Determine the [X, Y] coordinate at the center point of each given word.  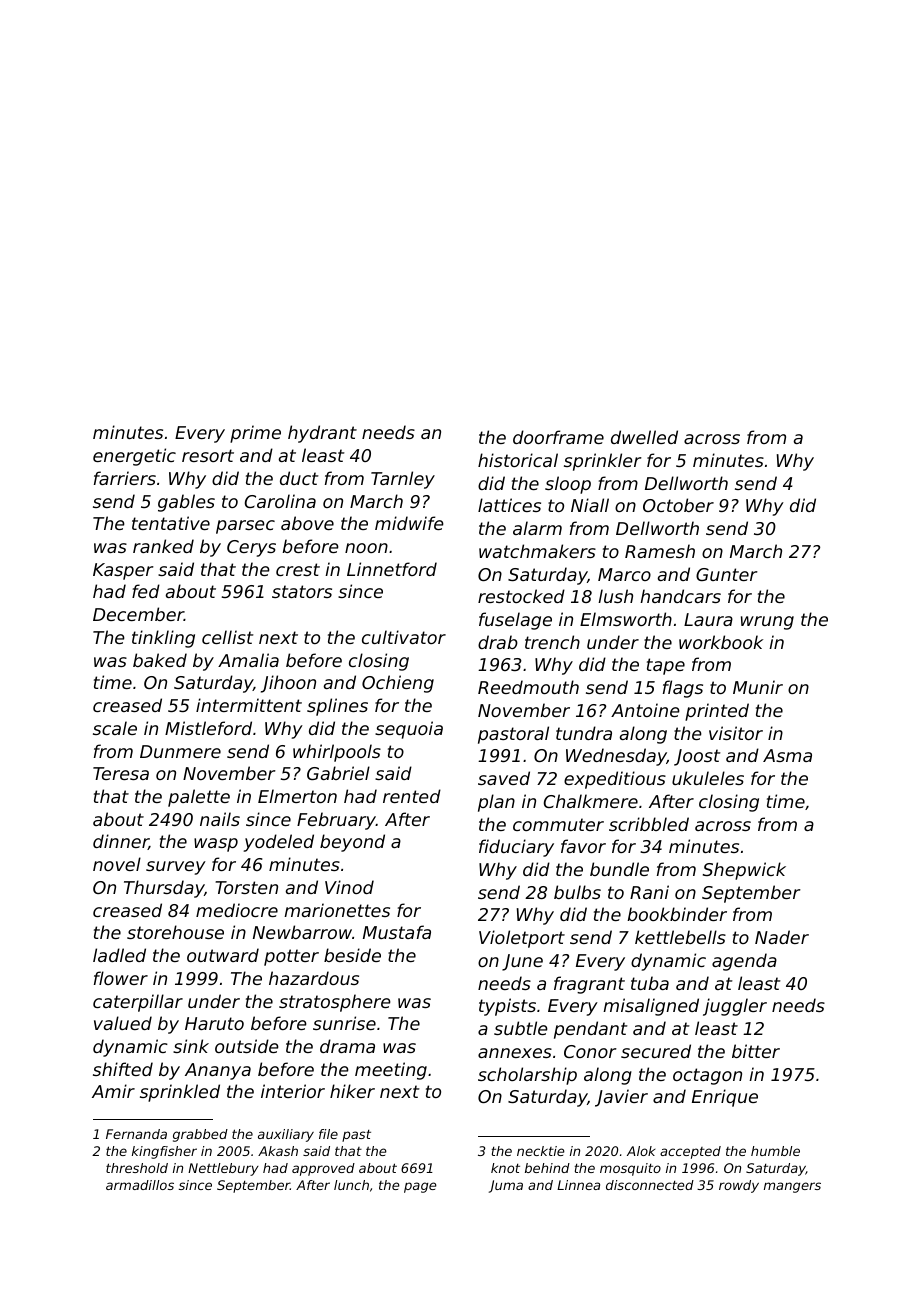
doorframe [558, 437]
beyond [352, 843]
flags [683, 689]
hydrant [322, 434]
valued [123, 1023]
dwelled [644, 437]
